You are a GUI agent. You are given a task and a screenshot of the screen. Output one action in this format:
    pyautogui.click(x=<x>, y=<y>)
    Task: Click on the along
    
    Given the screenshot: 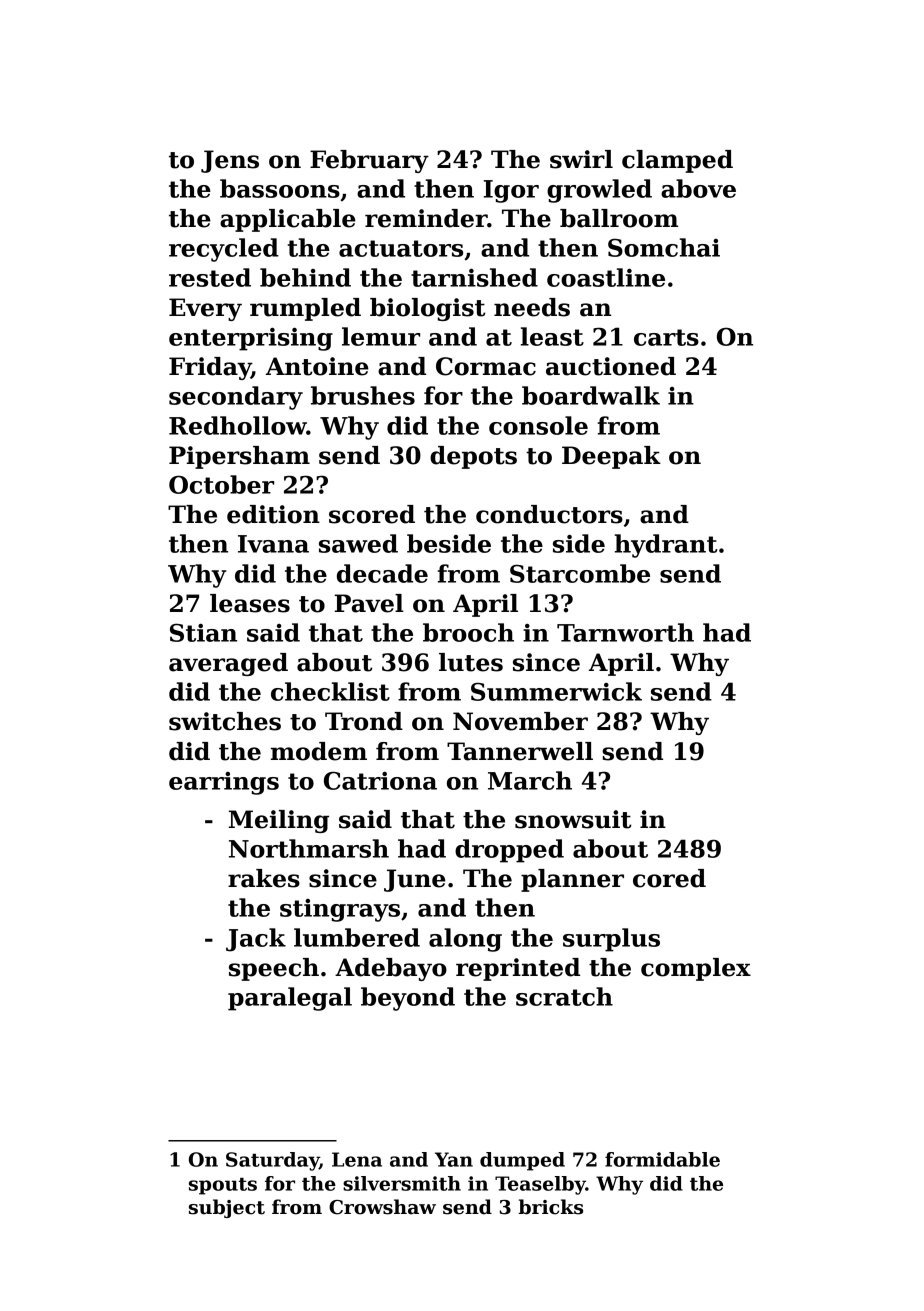 What is the action you would take?
    pyautogui.click(x=465, y=940)
